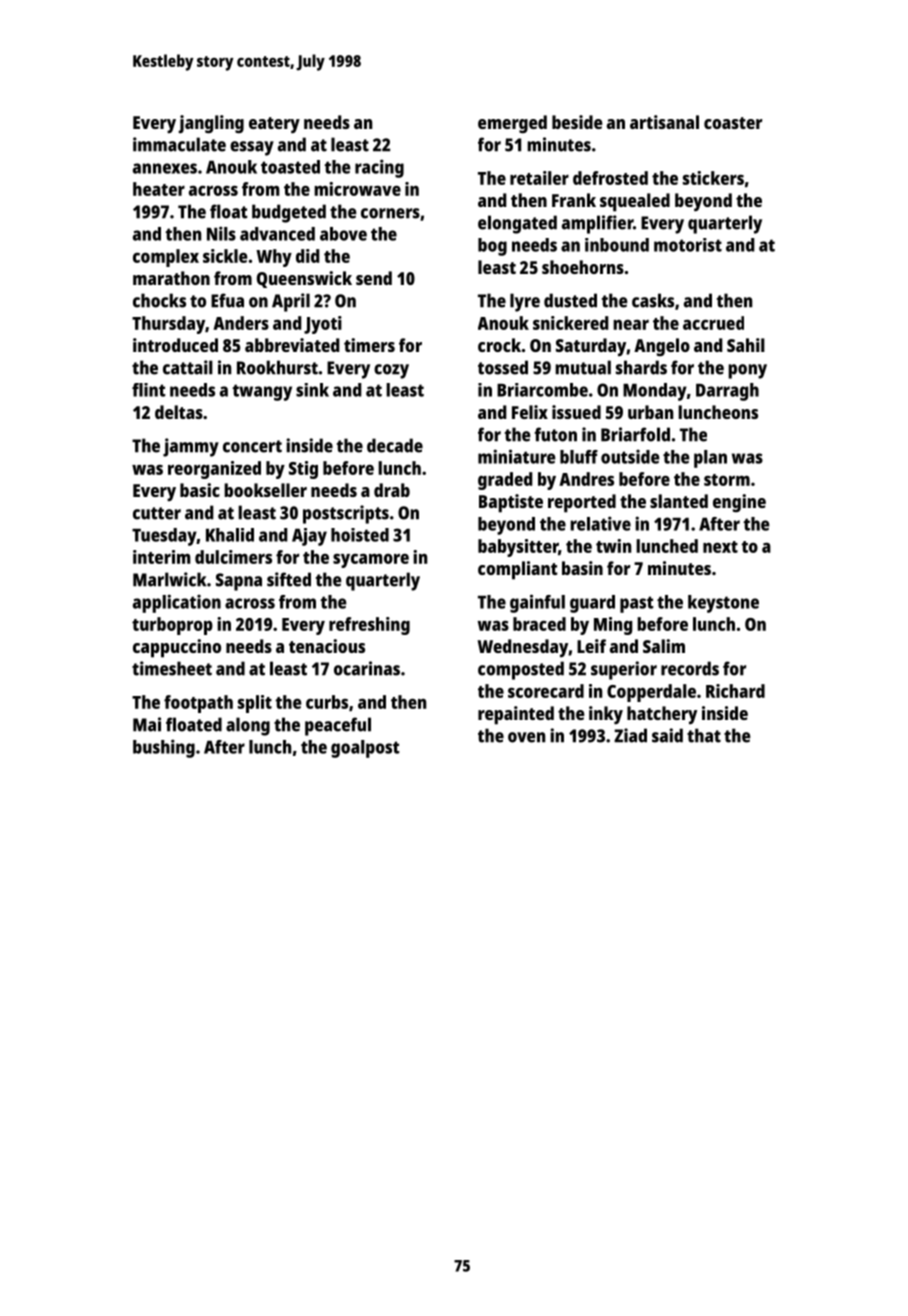 Image resolution: width=908 pixels, height=1316 pixels. What do you see at coordinates (327, 646) in the page?
I see `tenacious` at bounding box center [327, 646].
